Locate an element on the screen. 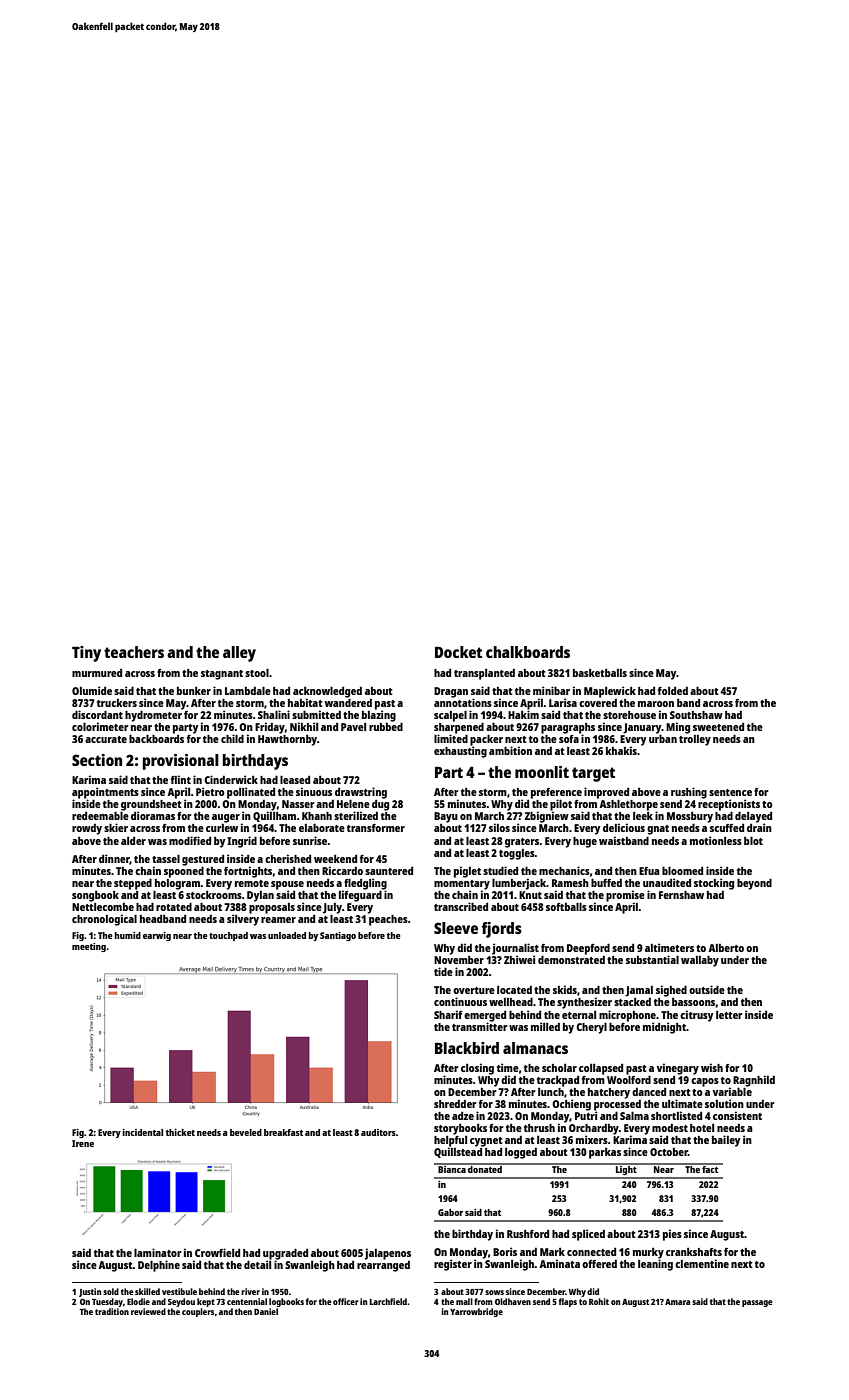 The width and height of the screenshot is (849, 1400). lunch is located at coordinates (551, 1092).
